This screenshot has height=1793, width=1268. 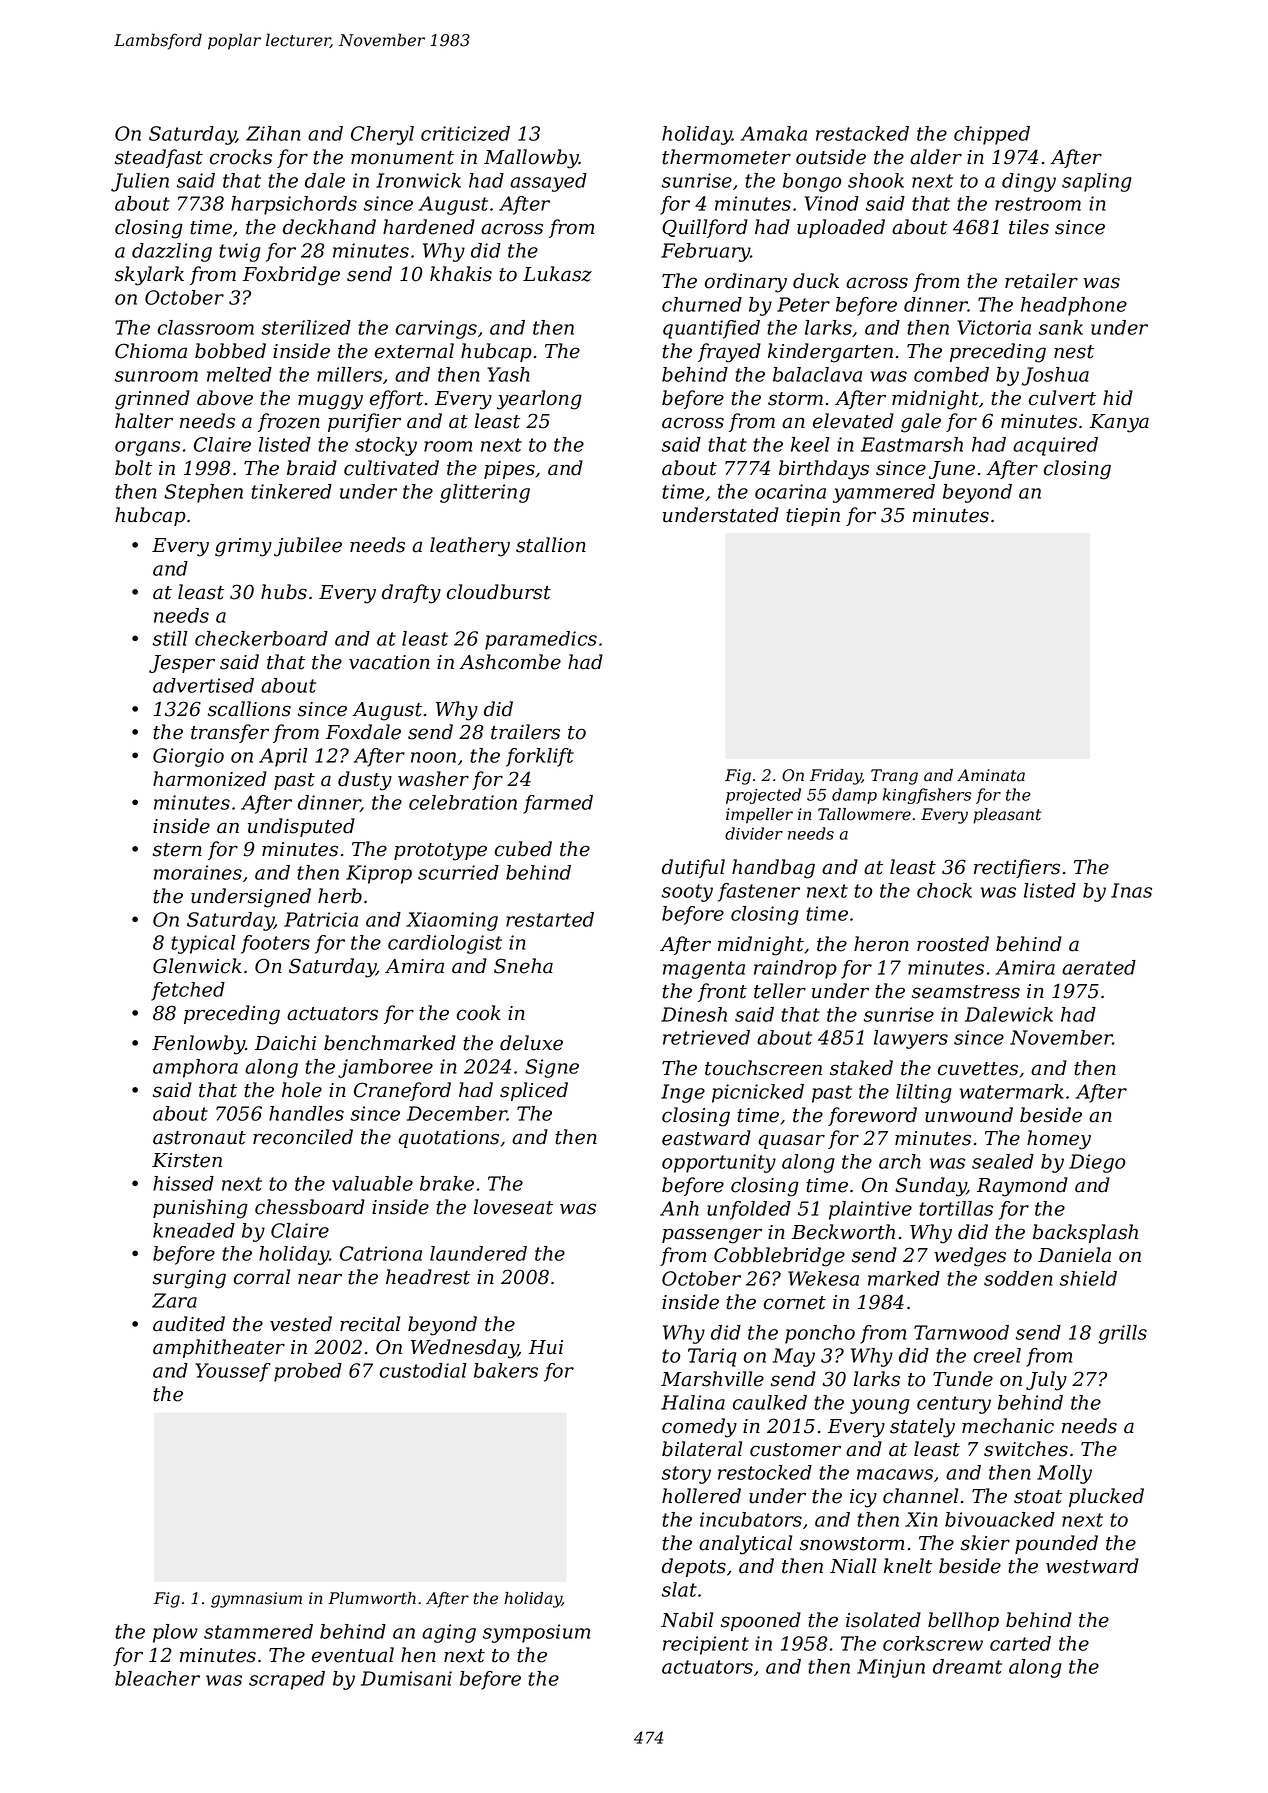 I want to click on Dumisani, so click(x=406, y=1678).
